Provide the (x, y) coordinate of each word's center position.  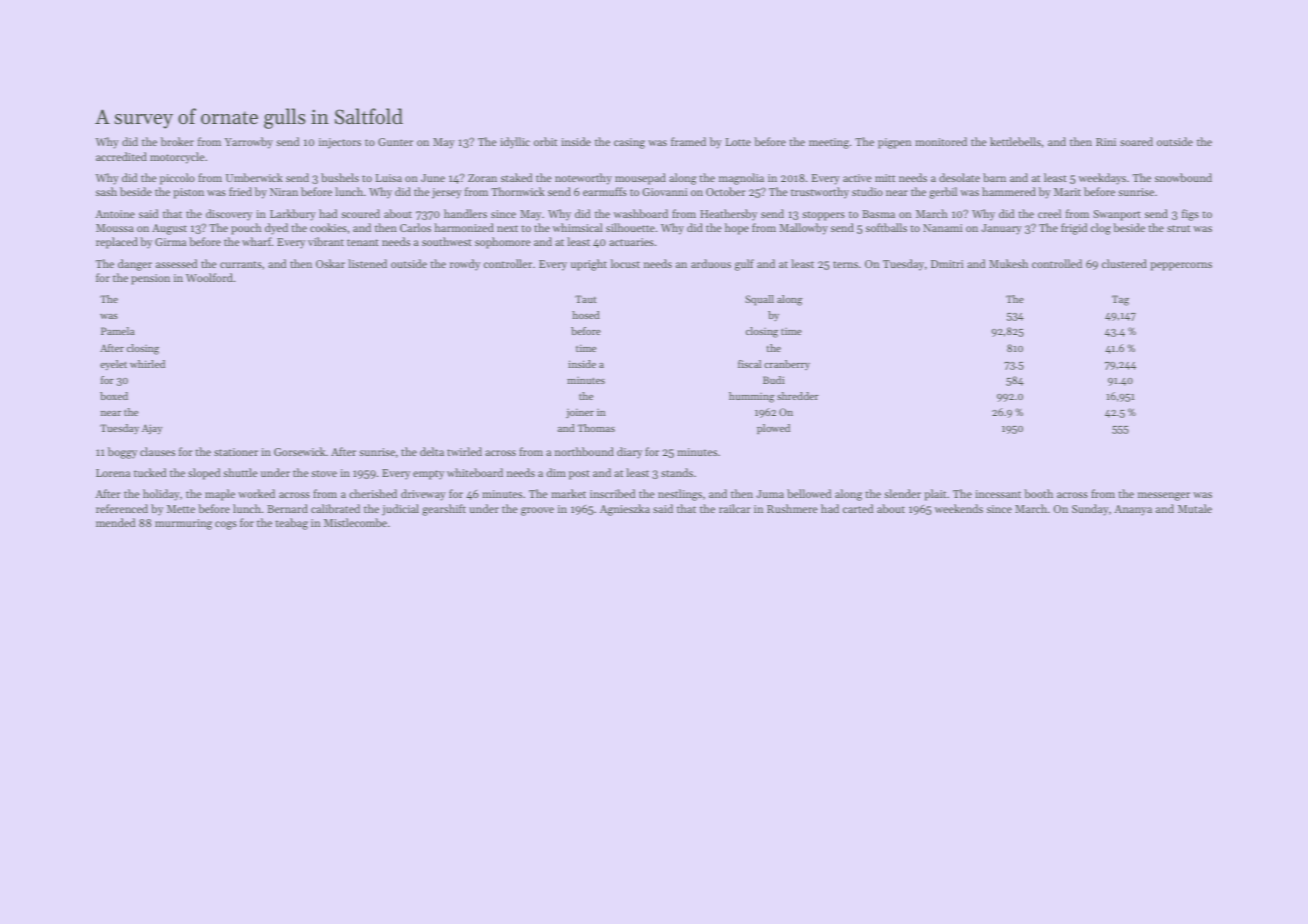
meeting (829, 143)
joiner (580, 413)
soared (1136, 141)
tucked (150, 472)
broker (177, 141)
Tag (1120, 300)
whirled (147, 364)
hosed (586, 315)
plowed (773, 429)
